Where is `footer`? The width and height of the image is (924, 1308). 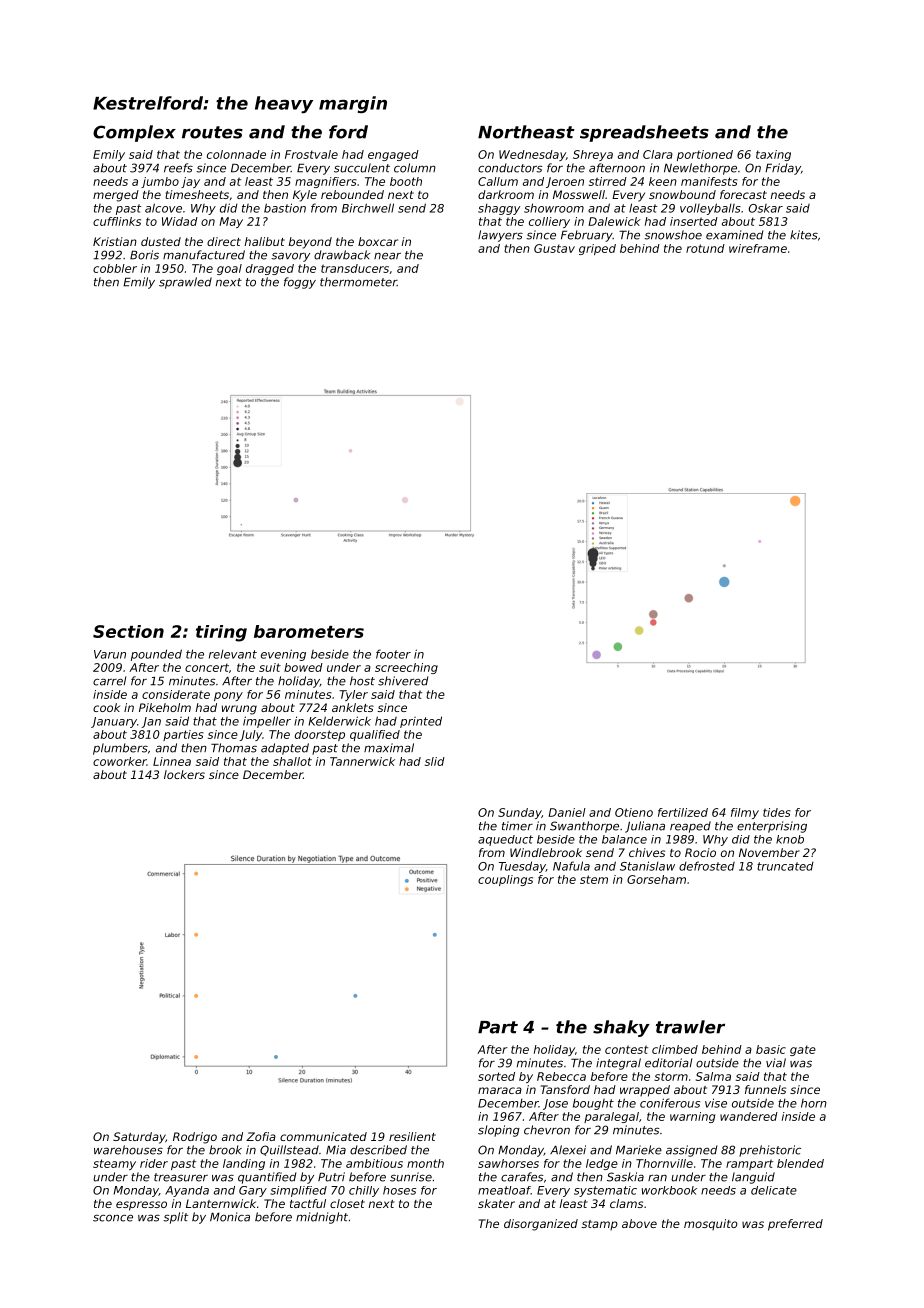
footer is located at coordinates (393, 654).
